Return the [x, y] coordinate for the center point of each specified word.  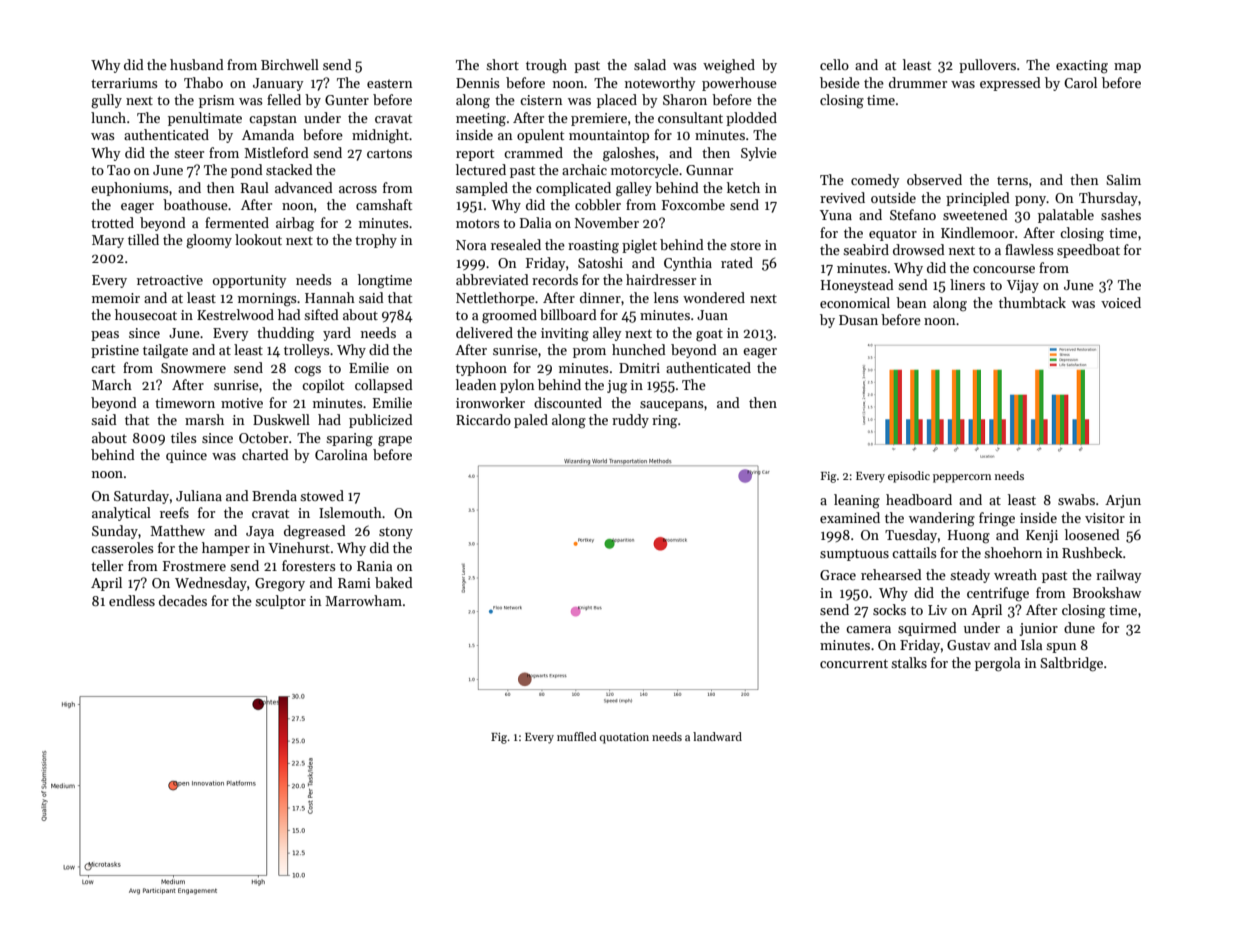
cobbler [598, 204]
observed [934, 179]
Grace [838, 575]
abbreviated [492, 279]
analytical [121, 514]
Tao [118, 170]
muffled [576, 736]
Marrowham [363, 600]
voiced [1121, 302]
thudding [285, 334]
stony [396, 533]
